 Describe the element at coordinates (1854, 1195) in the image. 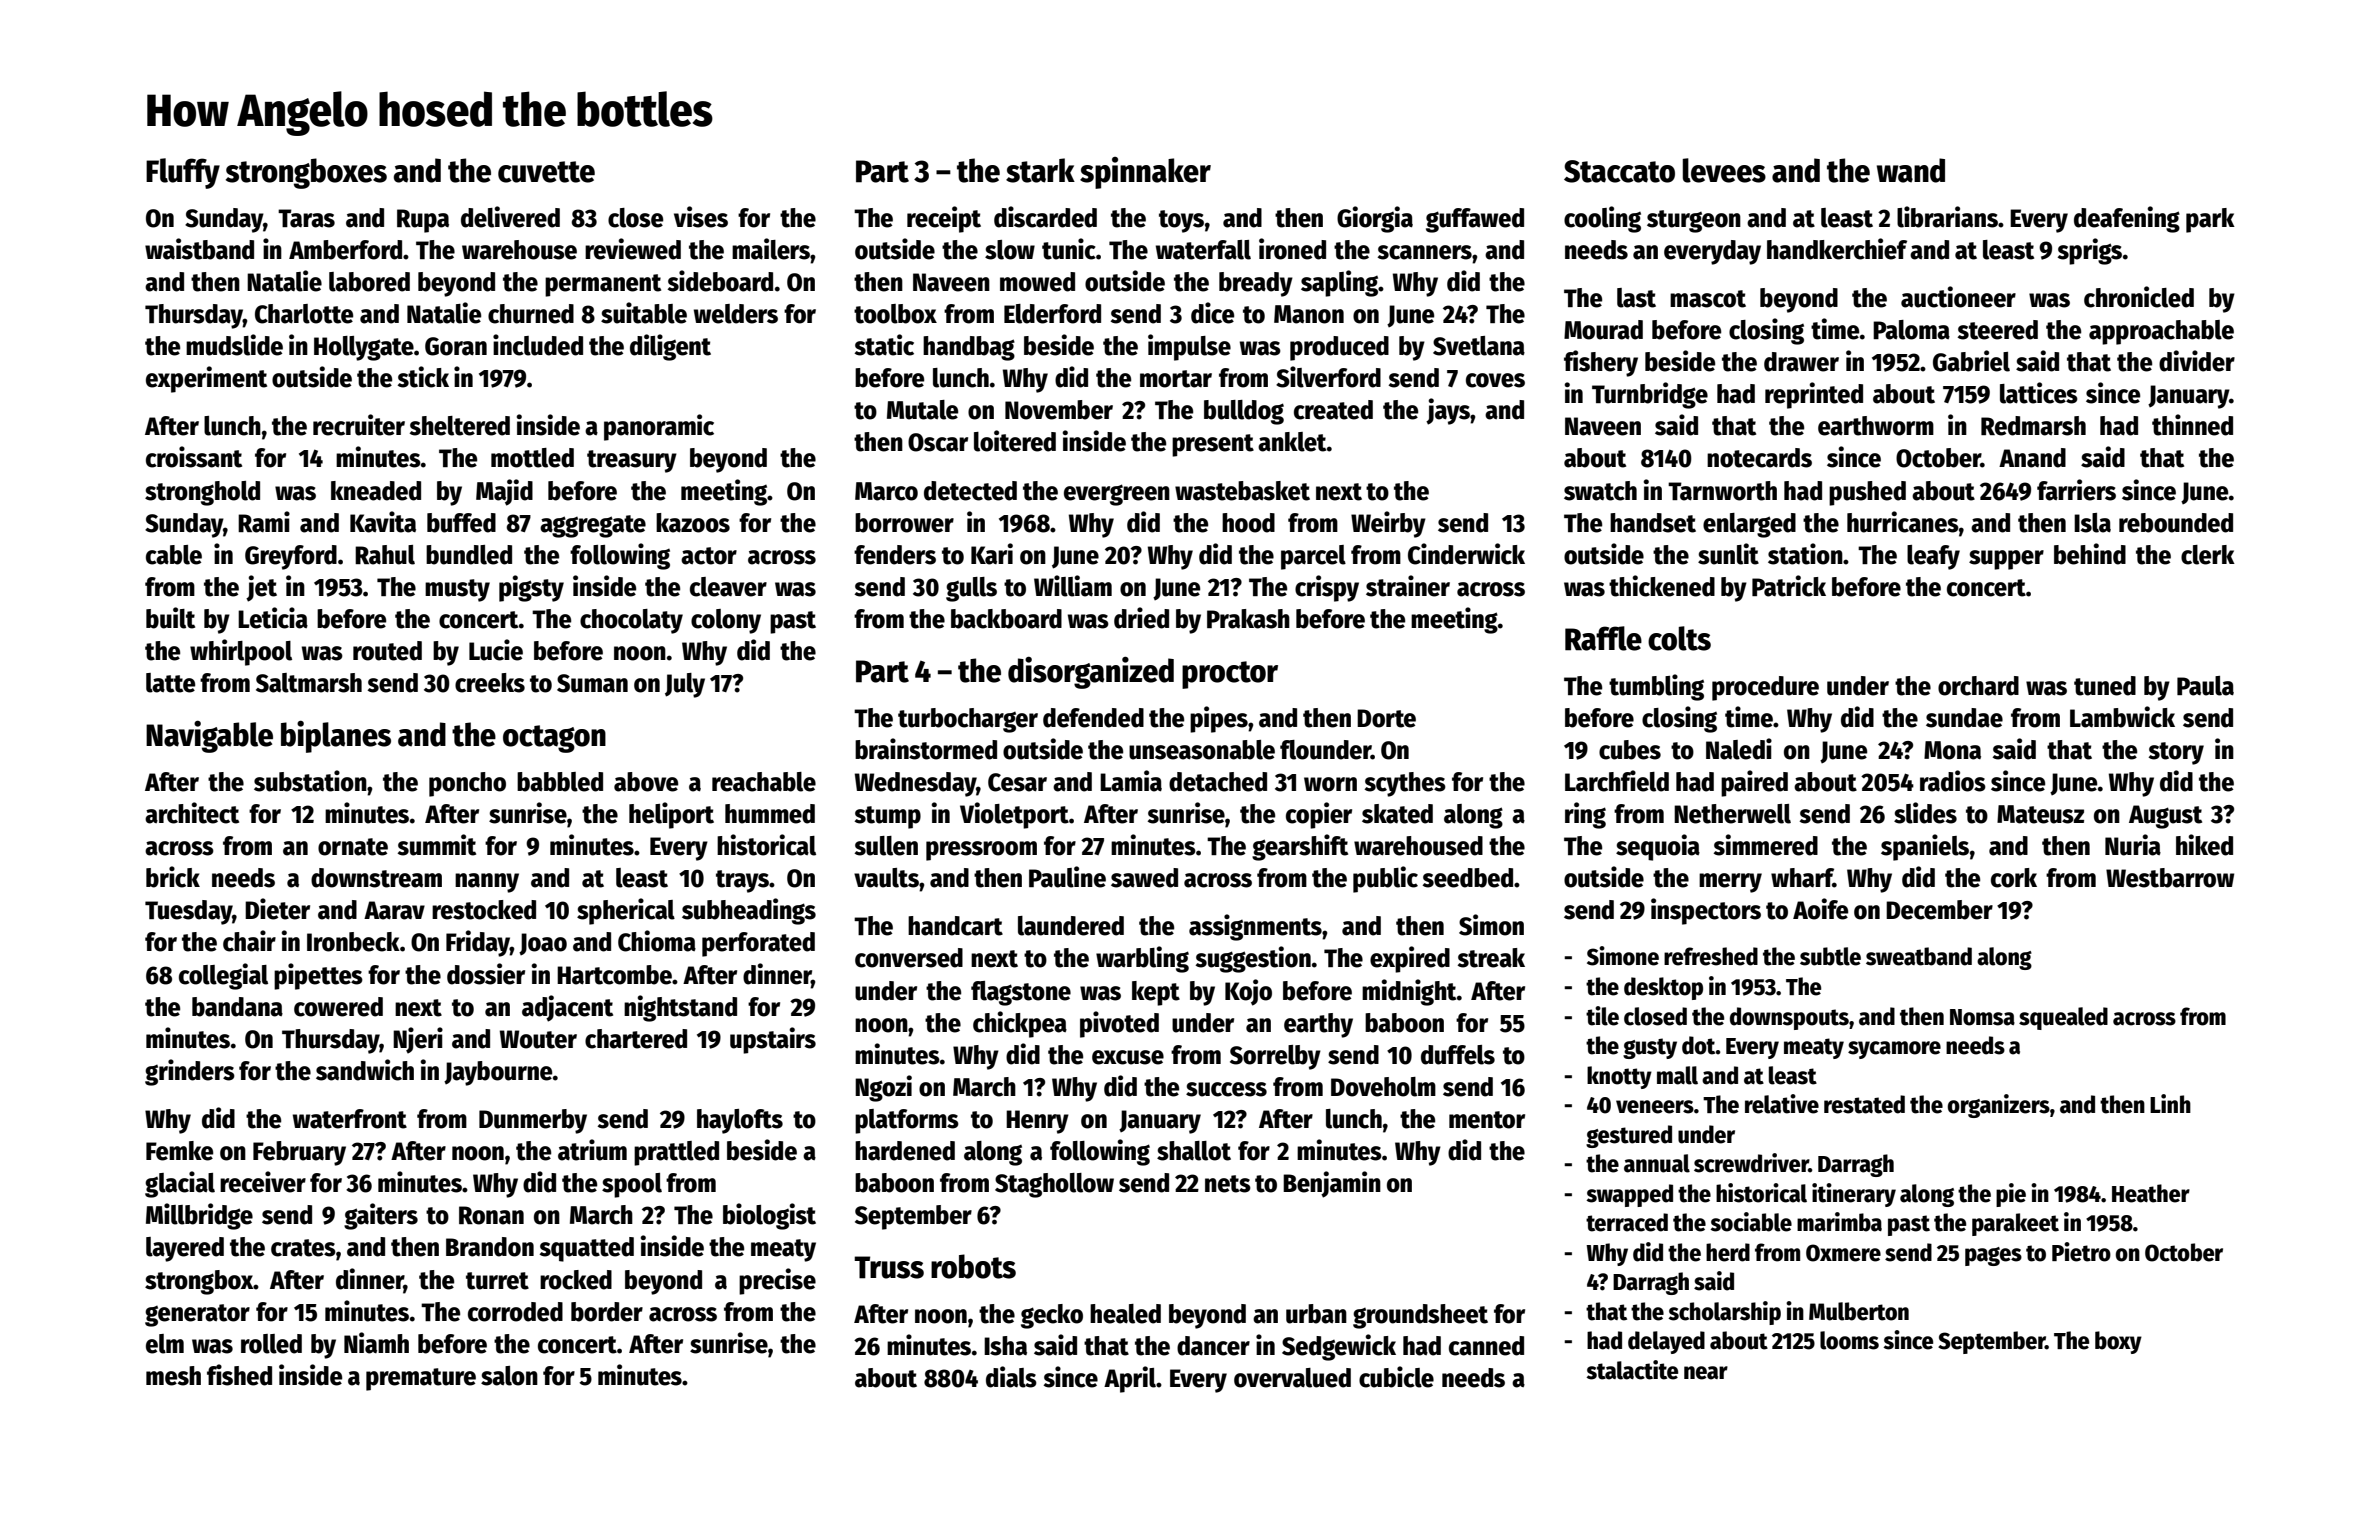

I see `itinerary` at that location.
